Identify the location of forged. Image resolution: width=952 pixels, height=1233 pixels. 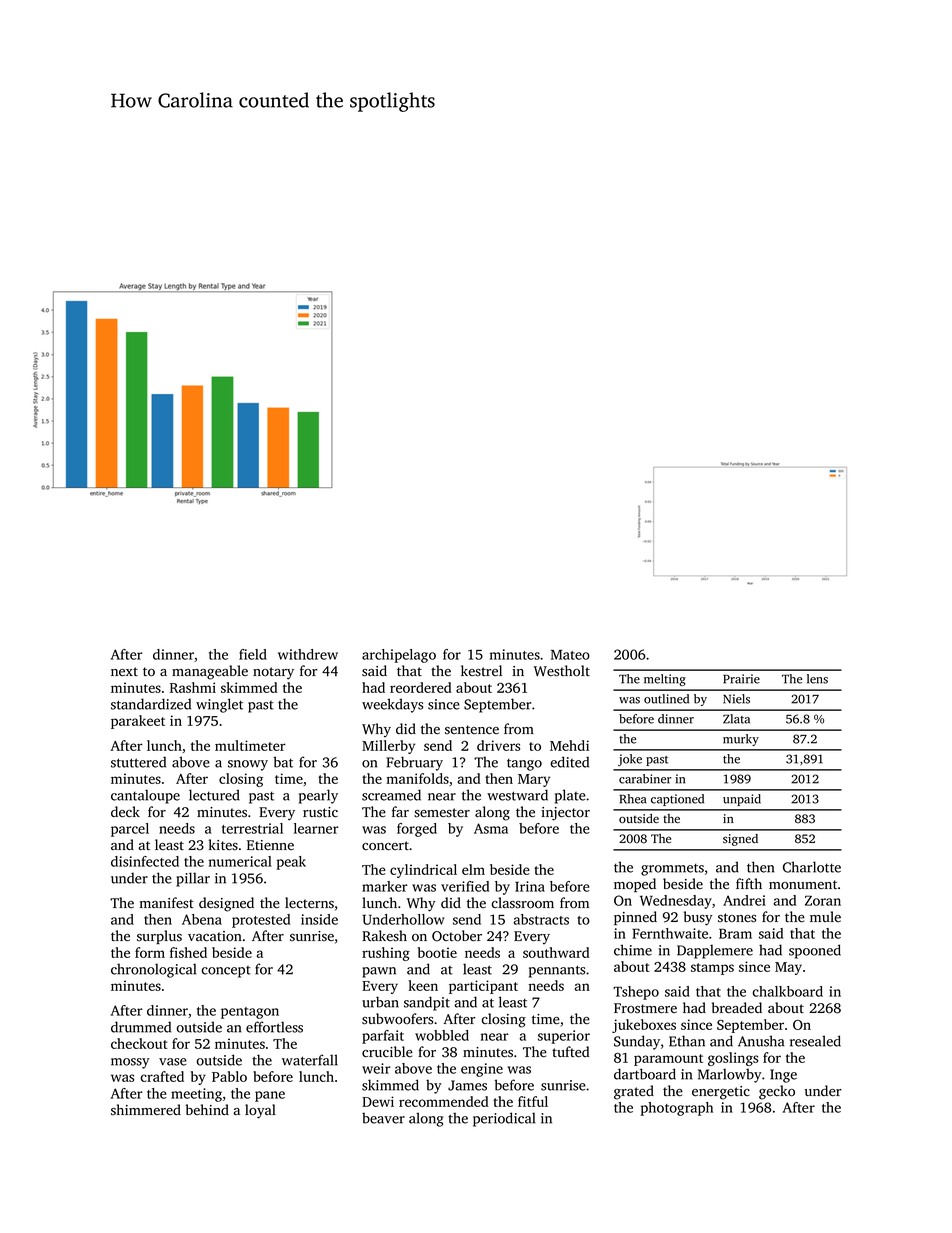
(417, 830).
